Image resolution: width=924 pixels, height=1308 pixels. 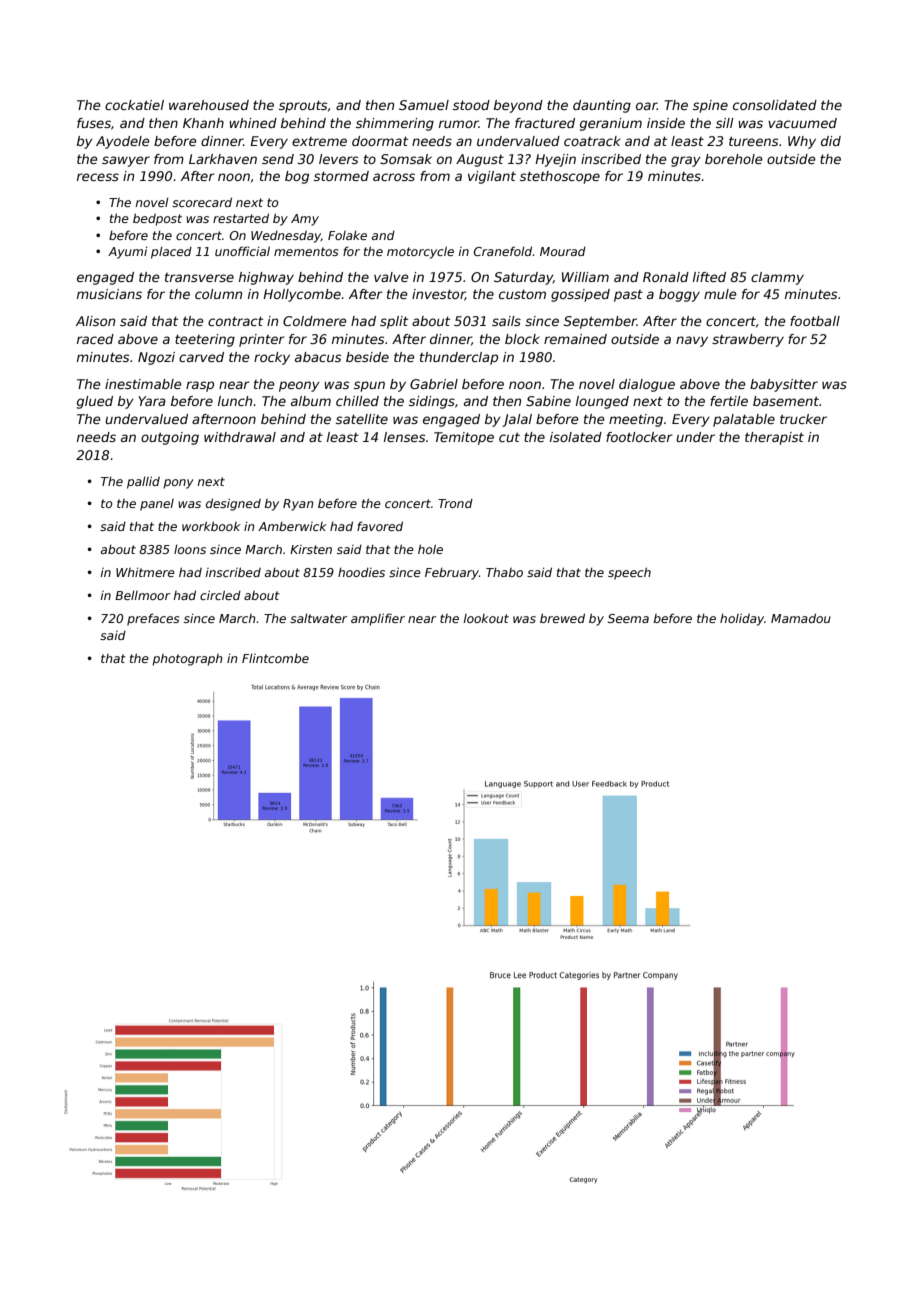 What do you see at coordinates (666, 277) in the page?
I see `Ronald` at bounding box center [666, 277].
